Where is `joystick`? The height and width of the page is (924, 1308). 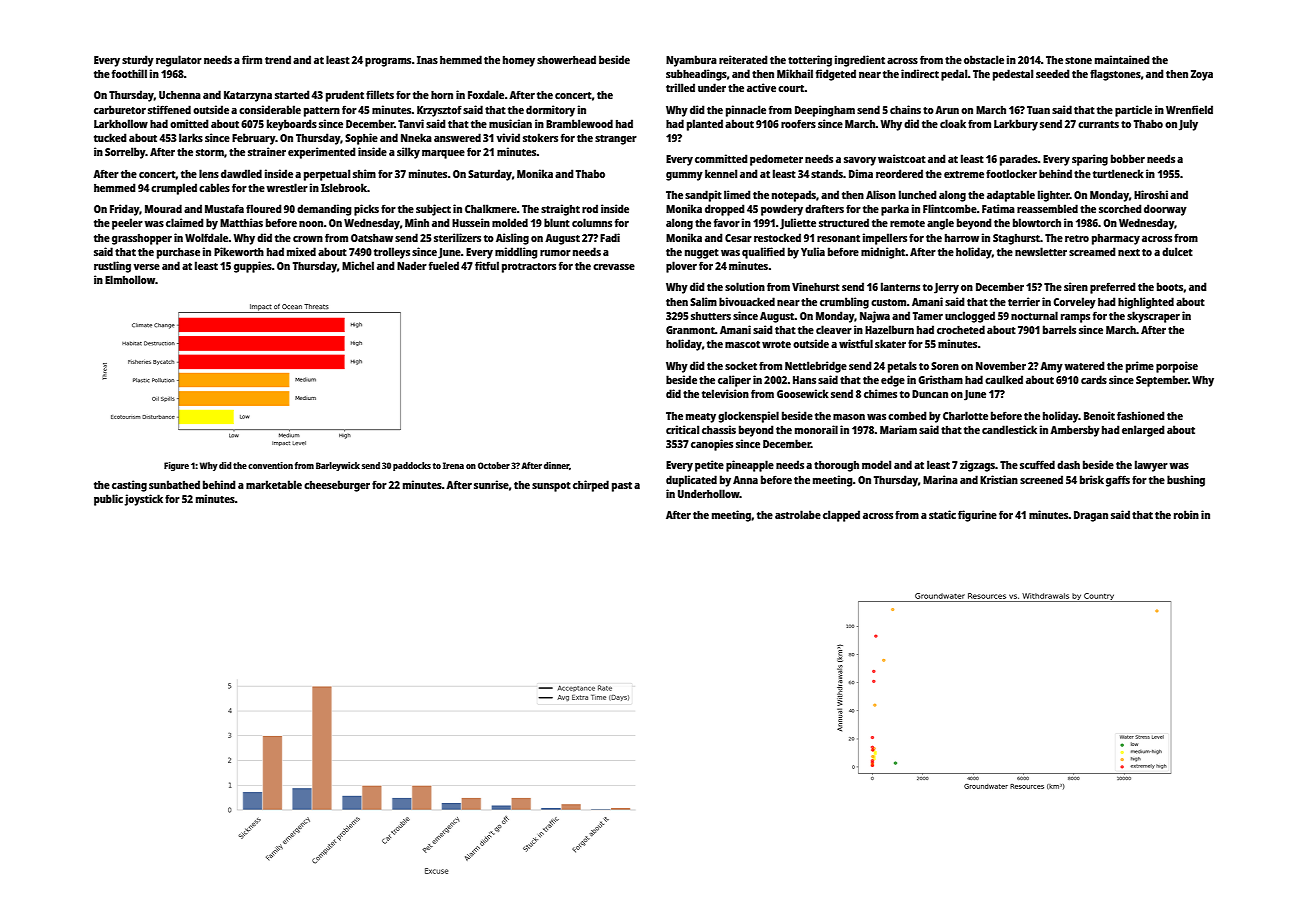 joystick is located at coordinates (144, 500).
